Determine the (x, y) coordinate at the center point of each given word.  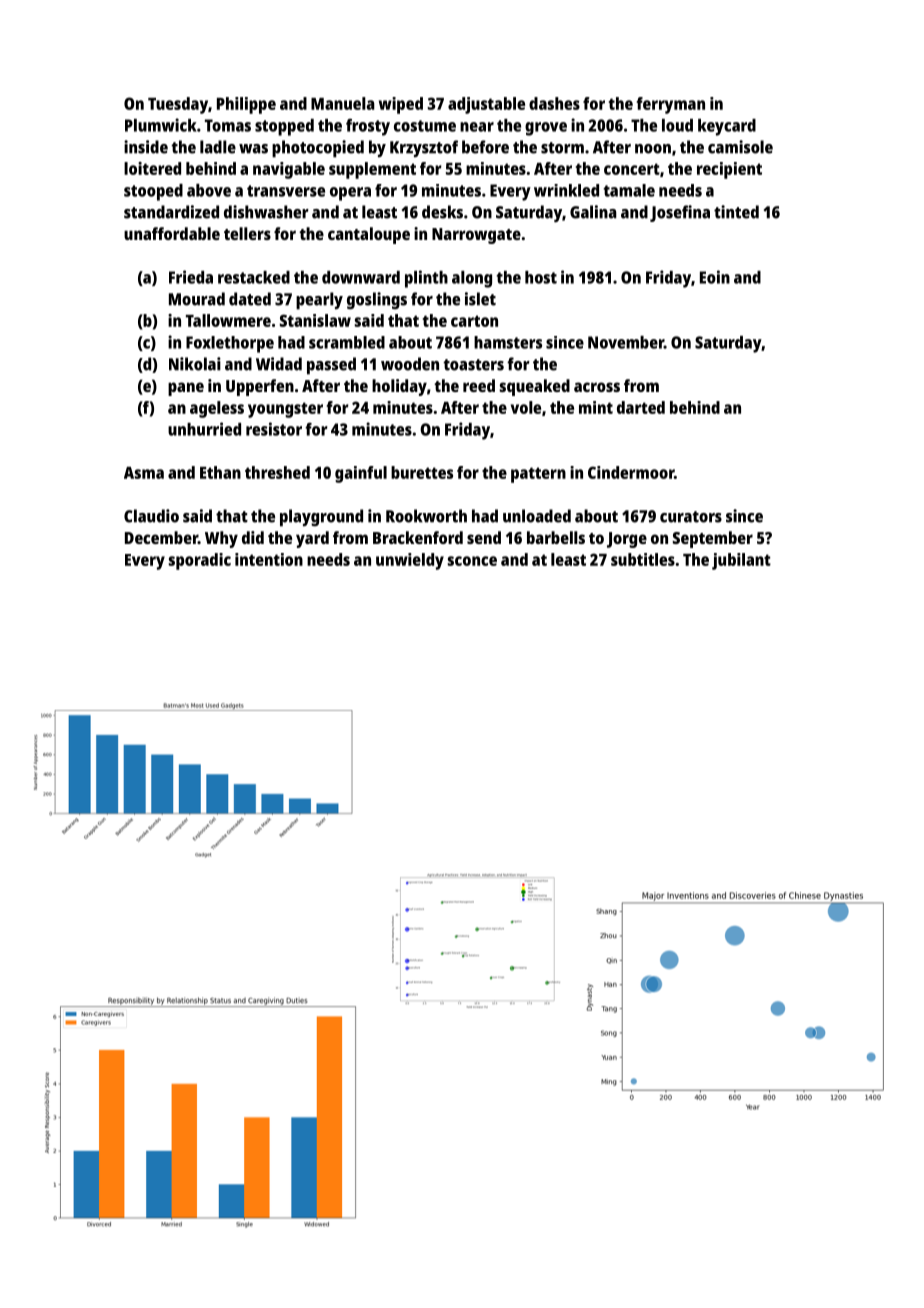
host (541, 277)
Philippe (246, 105)
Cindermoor (631, 472)
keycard (727, 127)
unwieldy (410, 561)
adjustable (486, 105)
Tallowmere (228, 320)
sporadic (200, 561)
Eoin (715, 277)
